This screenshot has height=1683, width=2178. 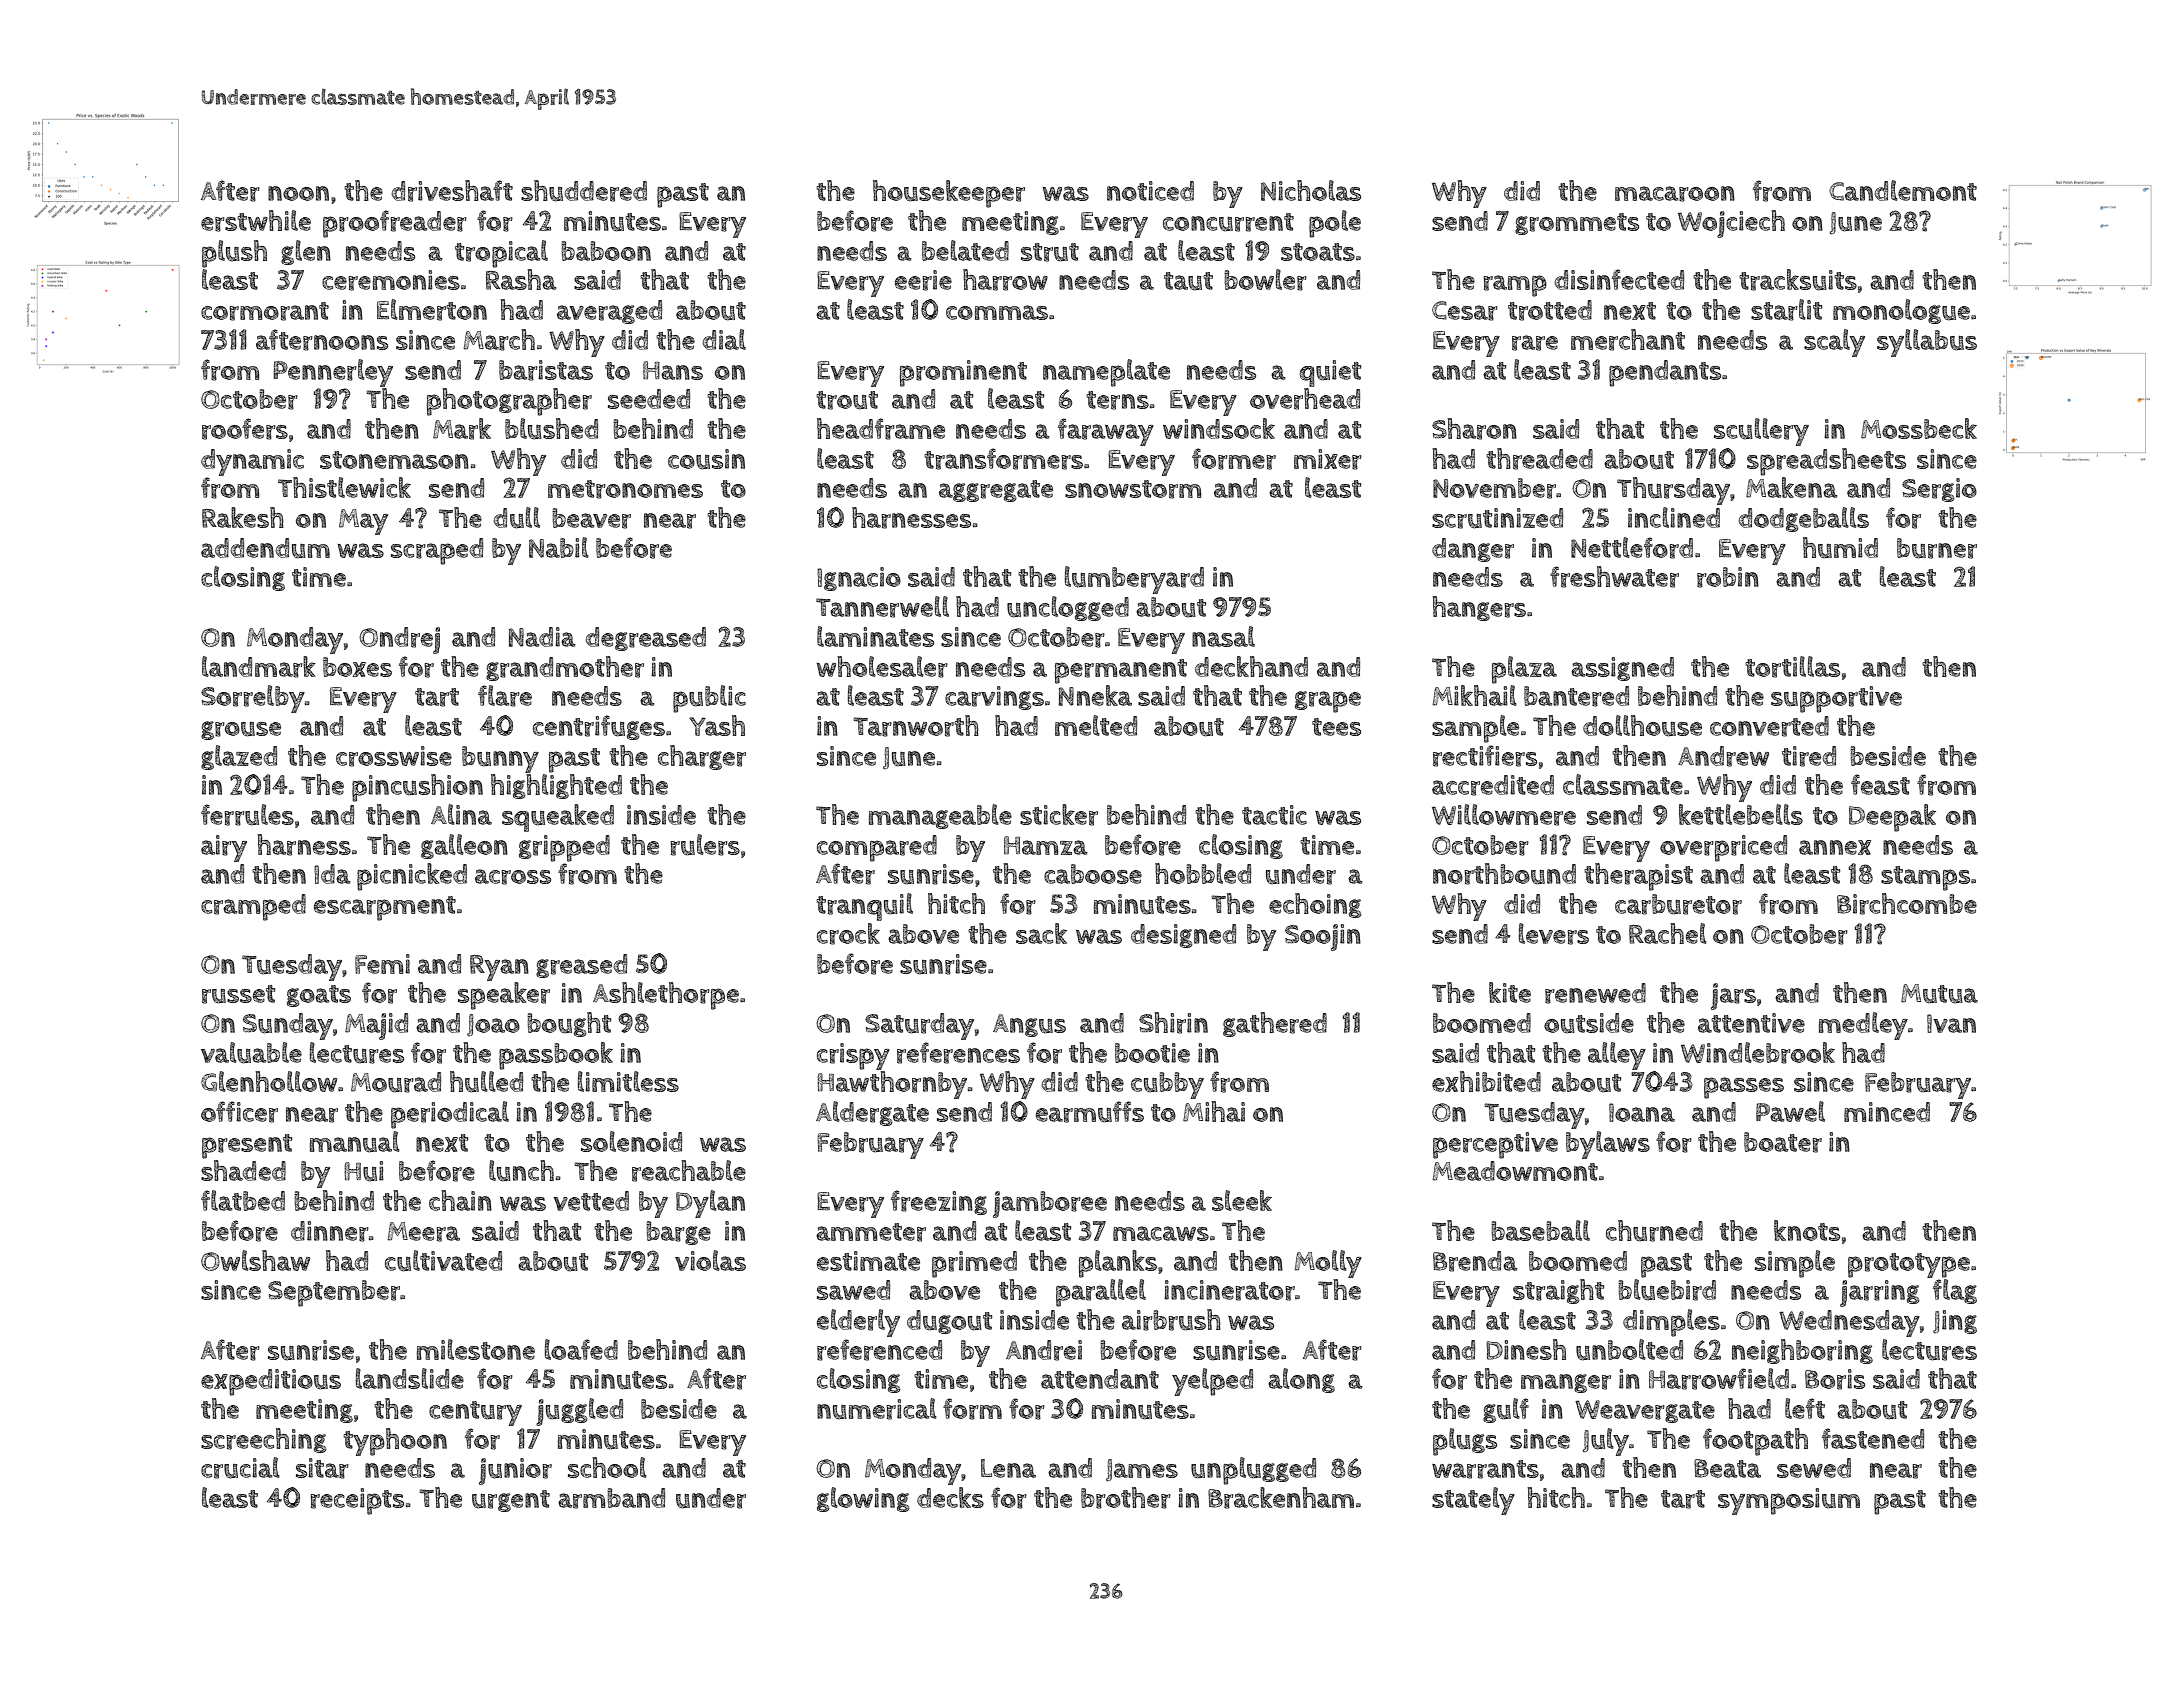 What do you see at coordinates (1887, 1112) in the screenshot?
I see `minced` at bounding box center [1887, 1112].
